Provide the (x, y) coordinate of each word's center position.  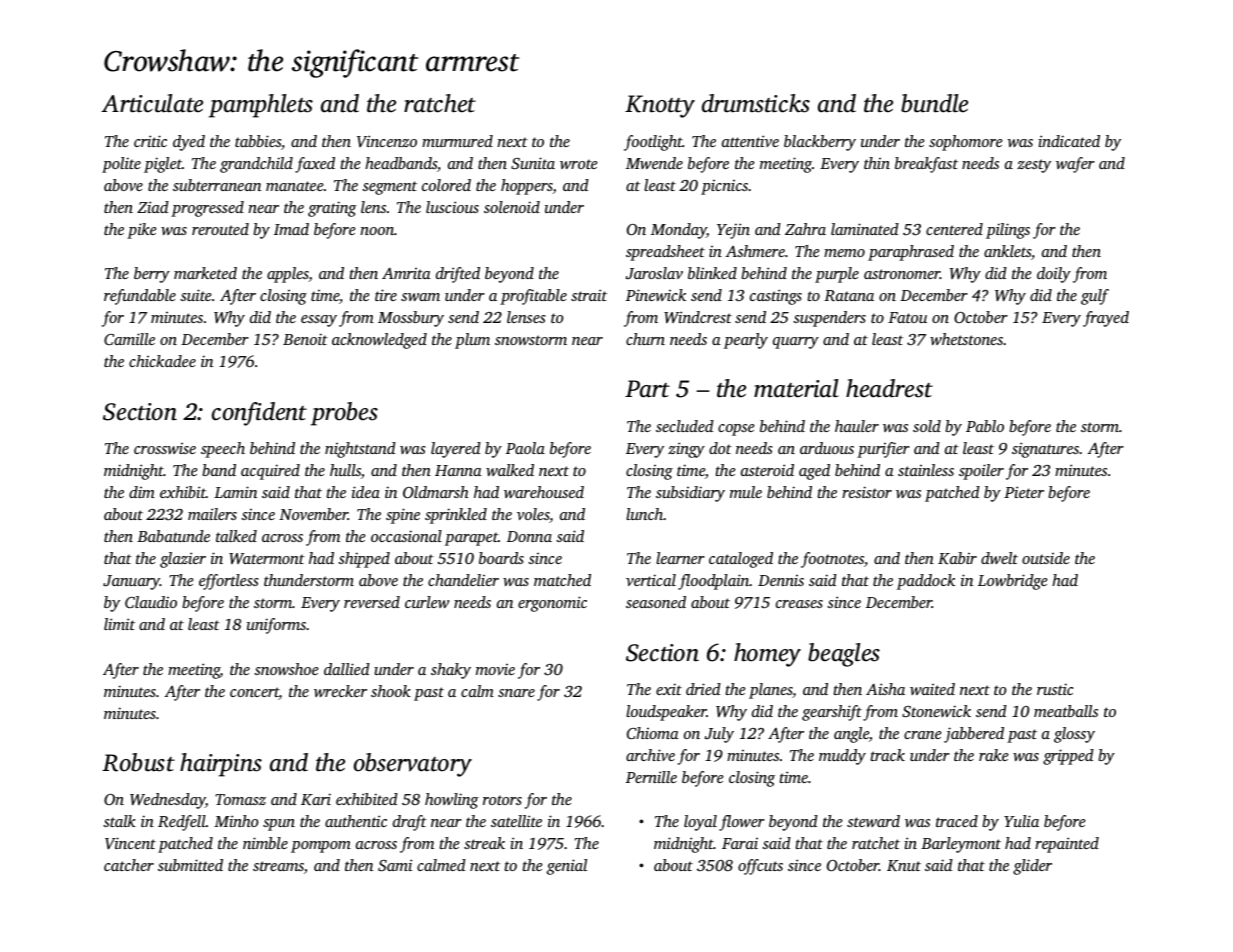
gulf (1095, 297)
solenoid (512, 207)
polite (121, 165)
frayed (1106, 319)
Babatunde (173, 536)
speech (223, 450)
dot (720, 448)
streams (278, 866)
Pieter (1024, 492)
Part (647, 389)
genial (567, 867)
